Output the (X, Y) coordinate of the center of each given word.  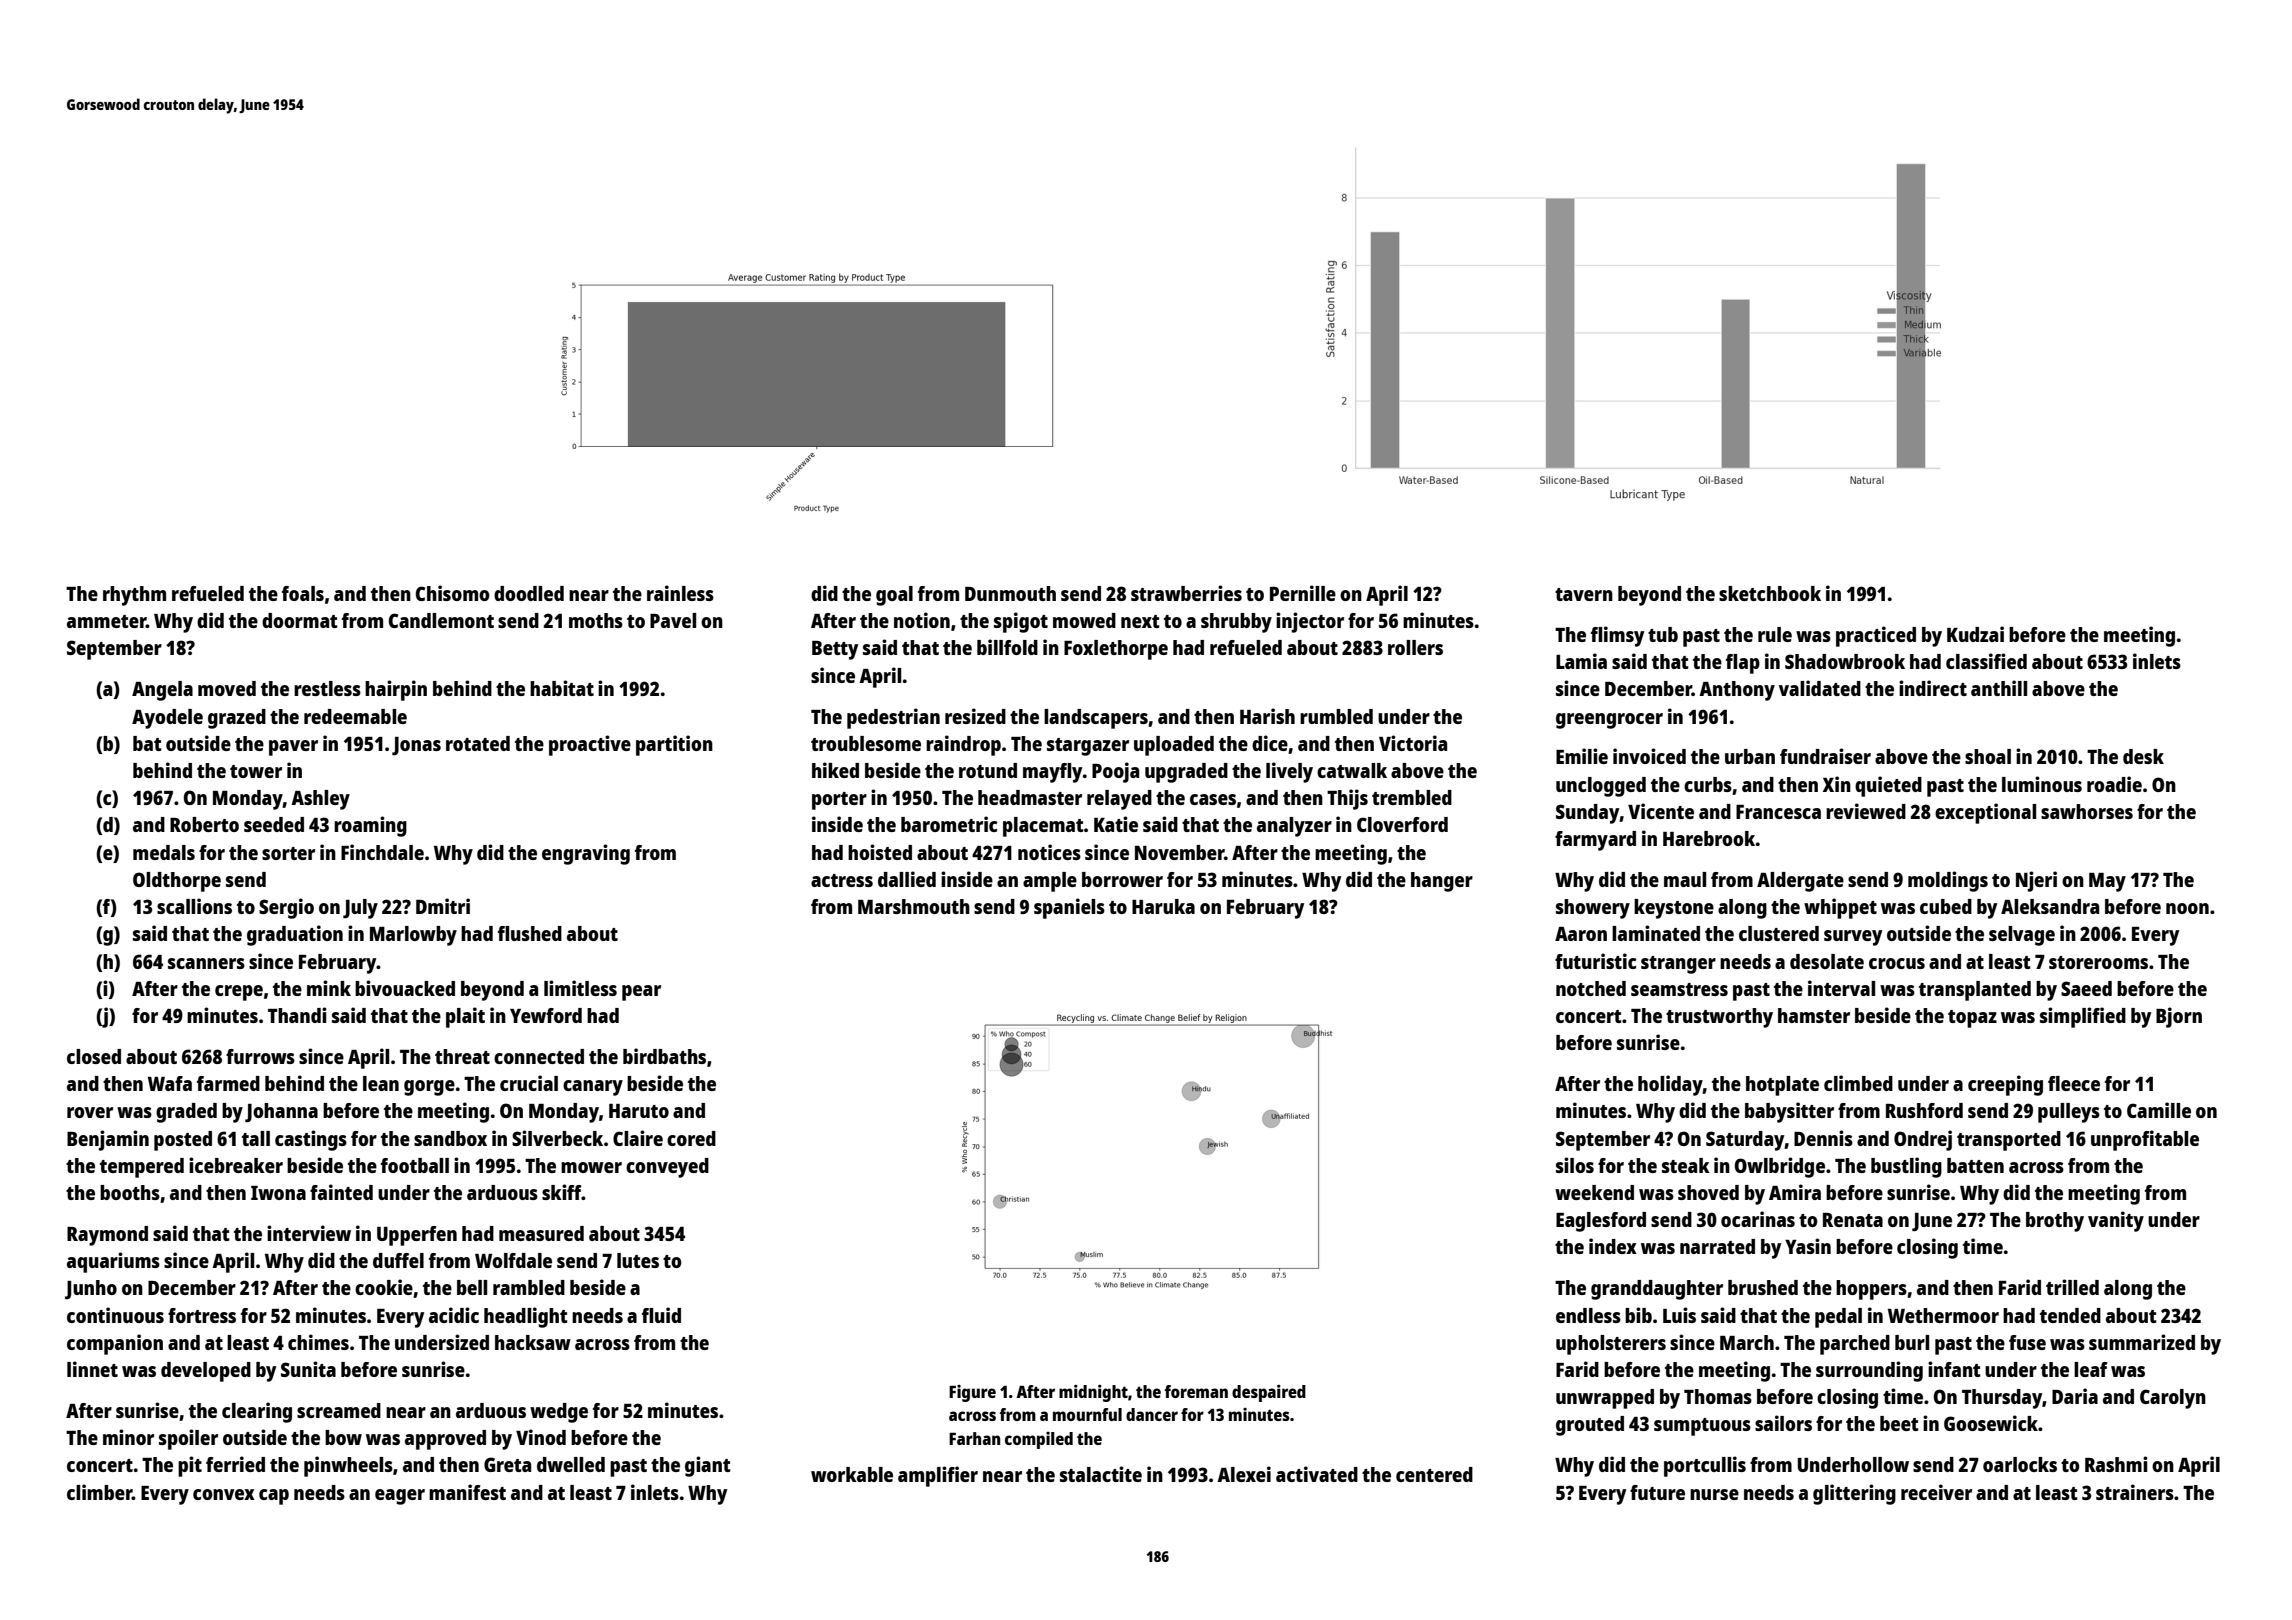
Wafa (170, 1083)
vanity (2116, 1221)
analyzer (1294, 827)
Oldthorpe (177, 882)
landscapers (1096, 719)
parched (1855, 1345)
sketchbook (1770, 593)
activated (1317, 1474)
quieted (1888, 786)
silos (1575, 1165)
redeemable (355, 716)
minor (128, 1437)
